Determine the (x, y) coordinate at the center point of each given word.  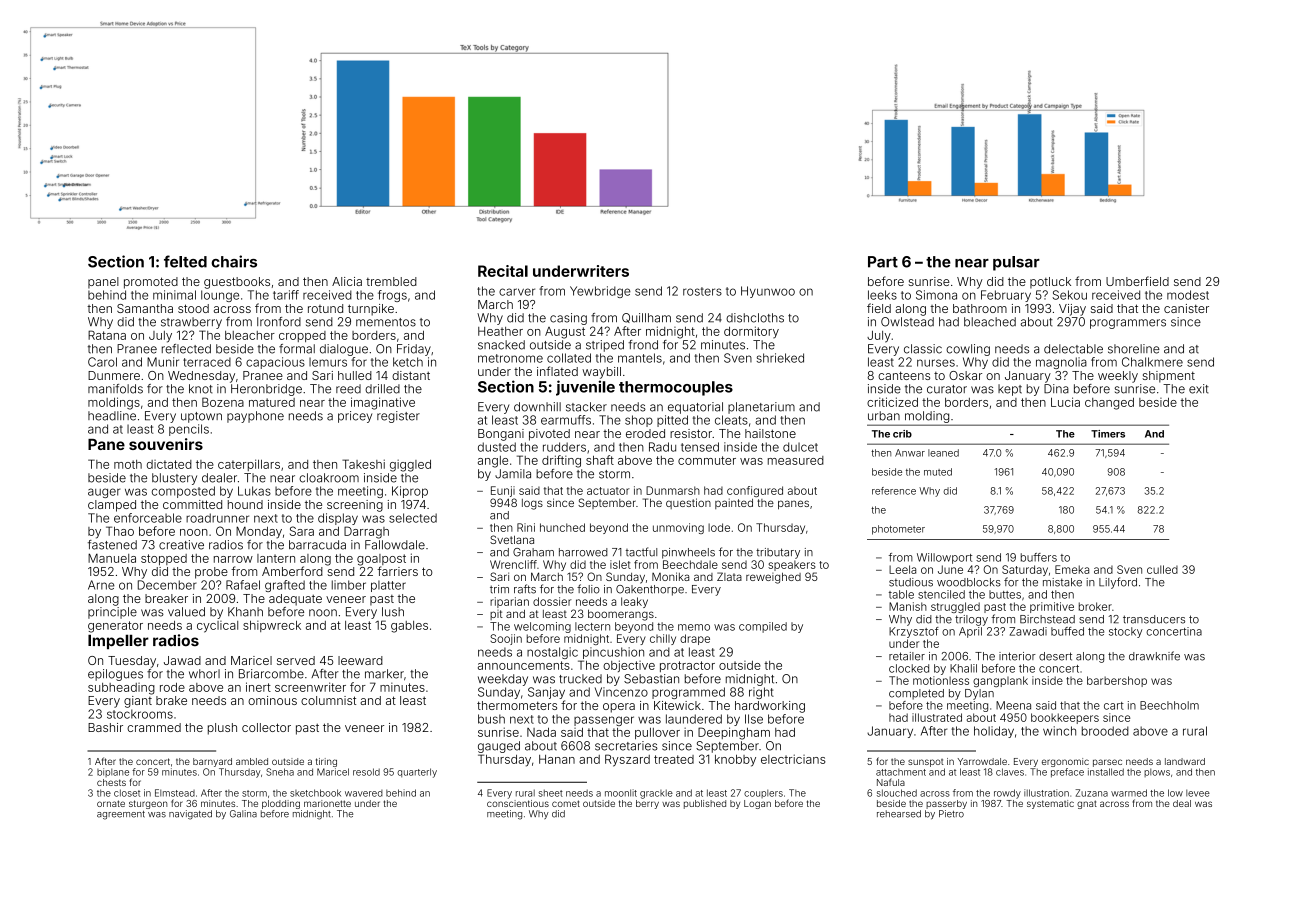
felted (185, 261)
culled (1162, 569)
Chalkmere (1152, 362)
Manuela (112, 558)
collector (266, 727)
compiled (763, 627)
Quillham (646, 318)
